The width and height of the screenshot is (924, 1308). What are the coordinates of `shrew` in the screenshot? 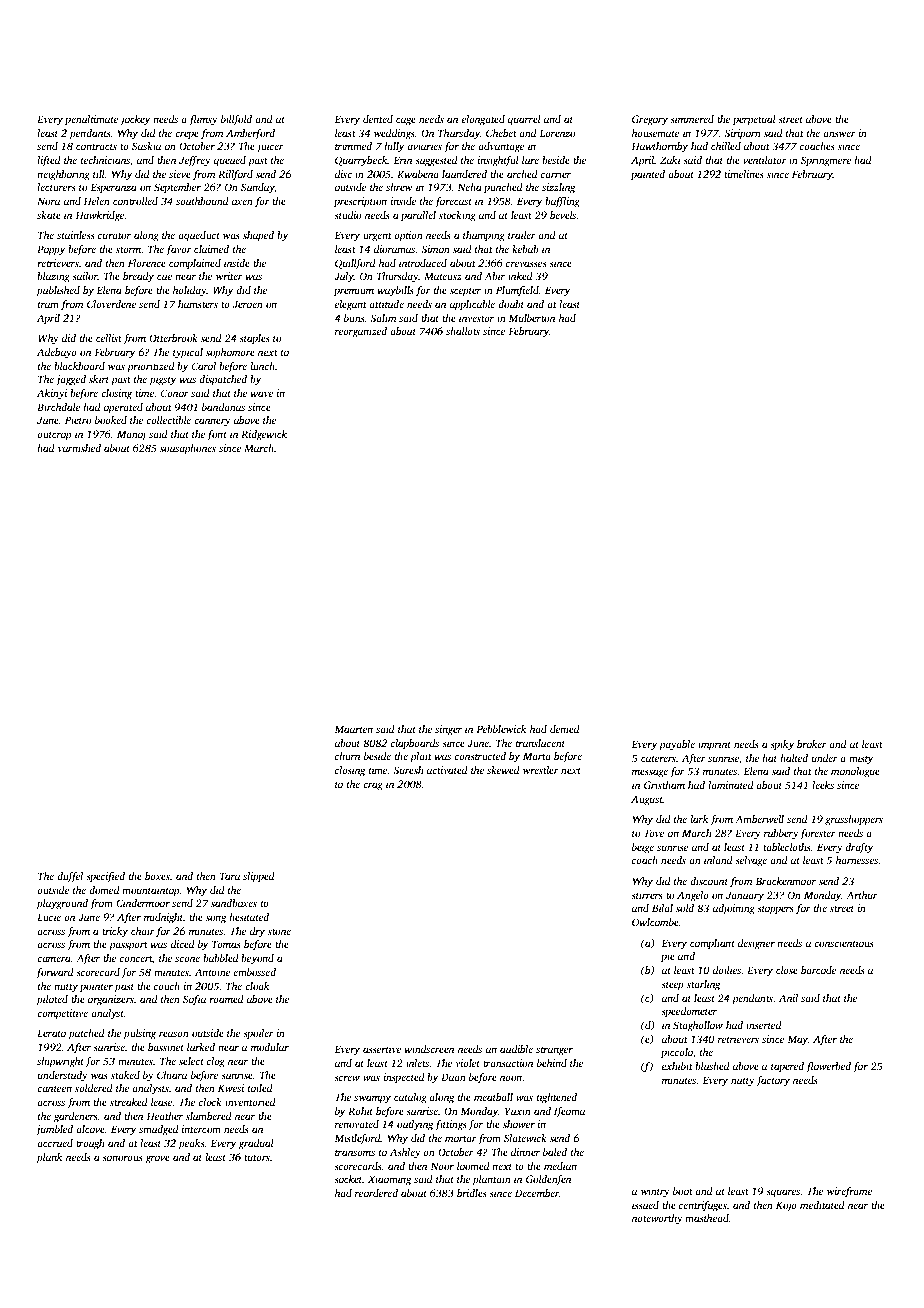 It's located at (399, 187).
